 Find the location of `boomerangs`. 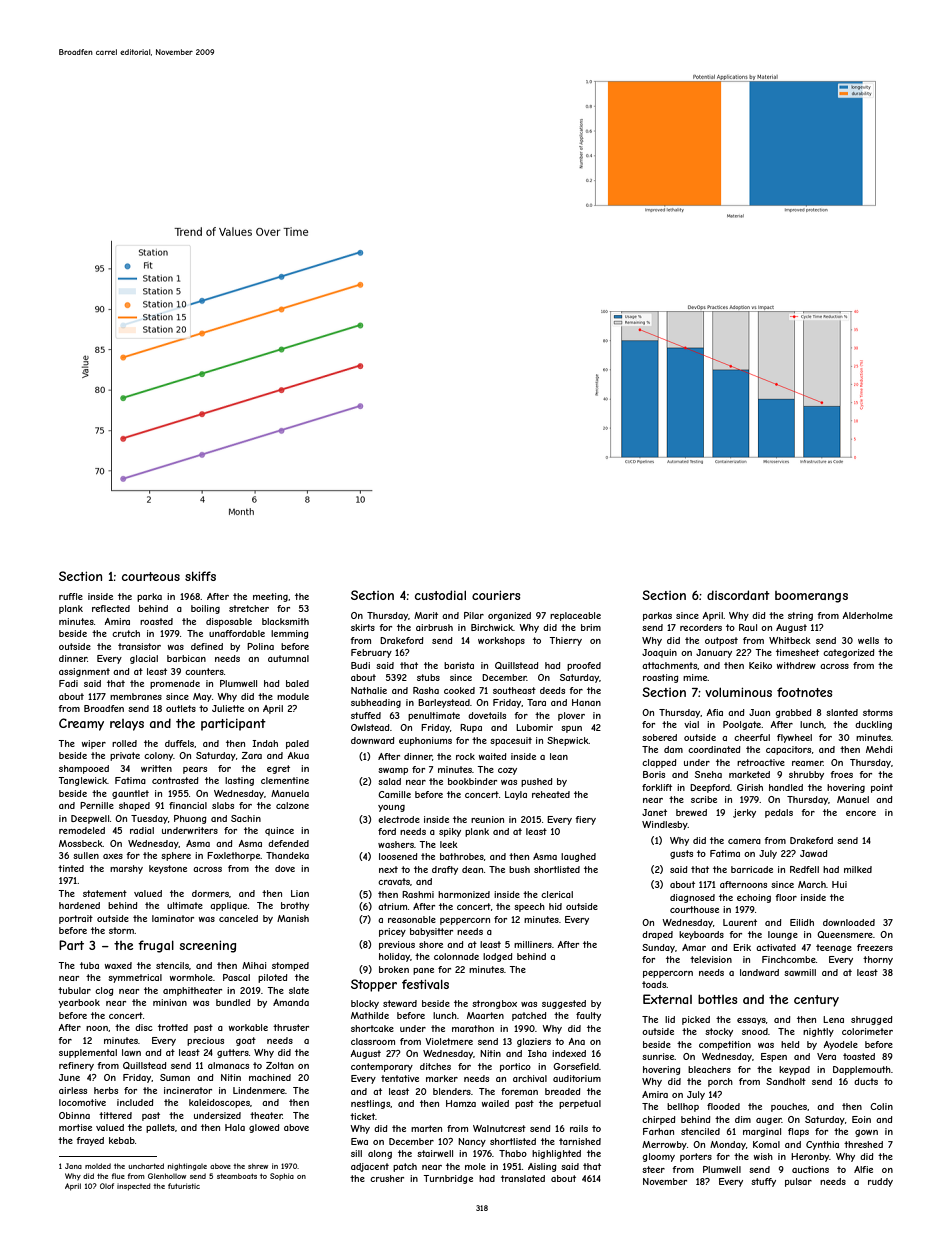

boomerangs is located at coordinates (811, 597).
